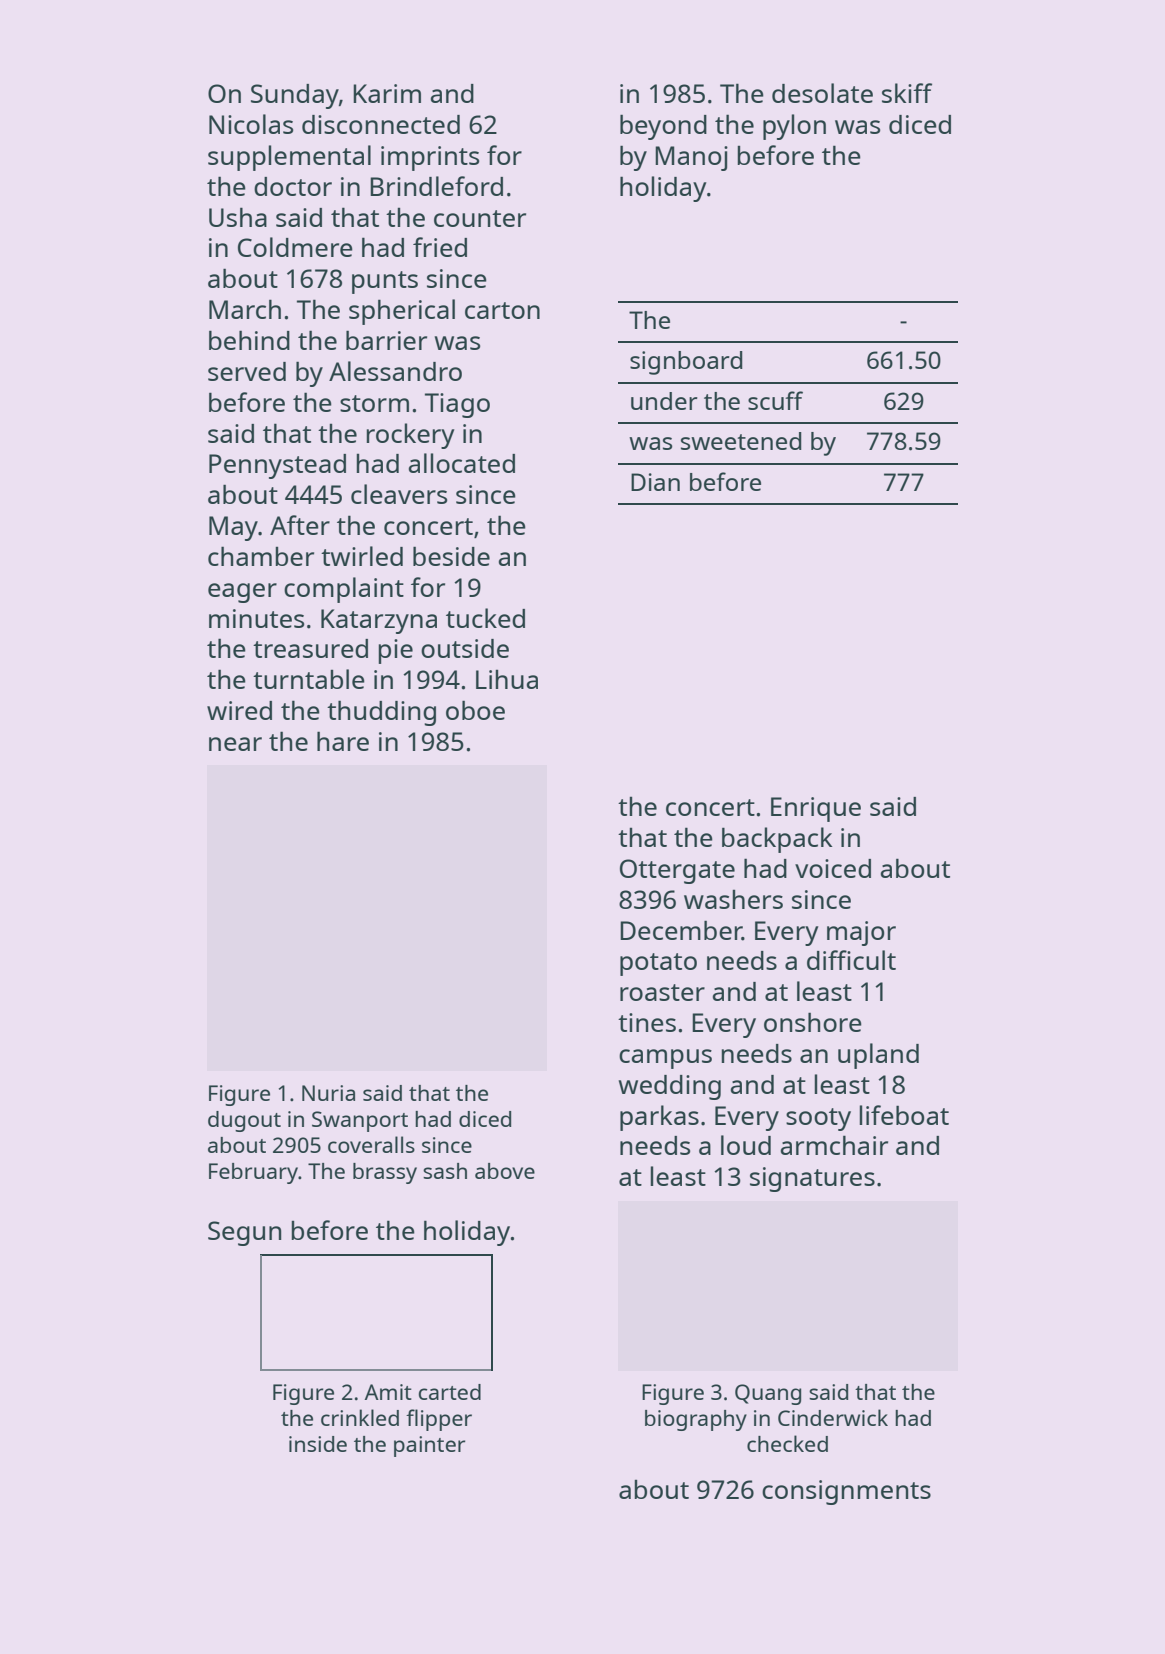  Describe the element at coordinates (450, 1392) in the page. I see `carted` at that location.
